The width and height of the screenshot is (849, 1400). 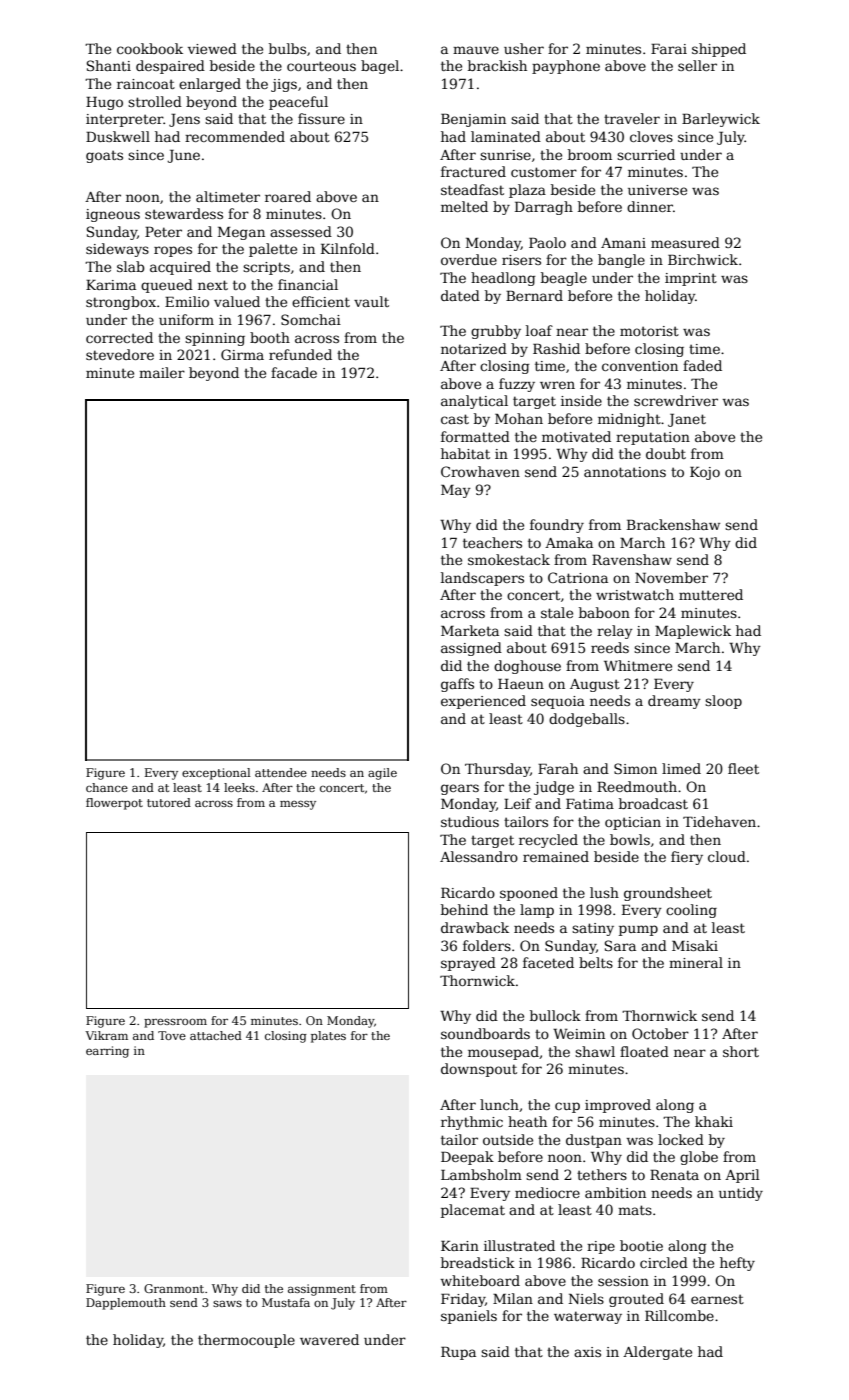 What do you see at coordinates (705, 473) in the screenshot?
I see `Kojo` at bounding box center [705, 473].
